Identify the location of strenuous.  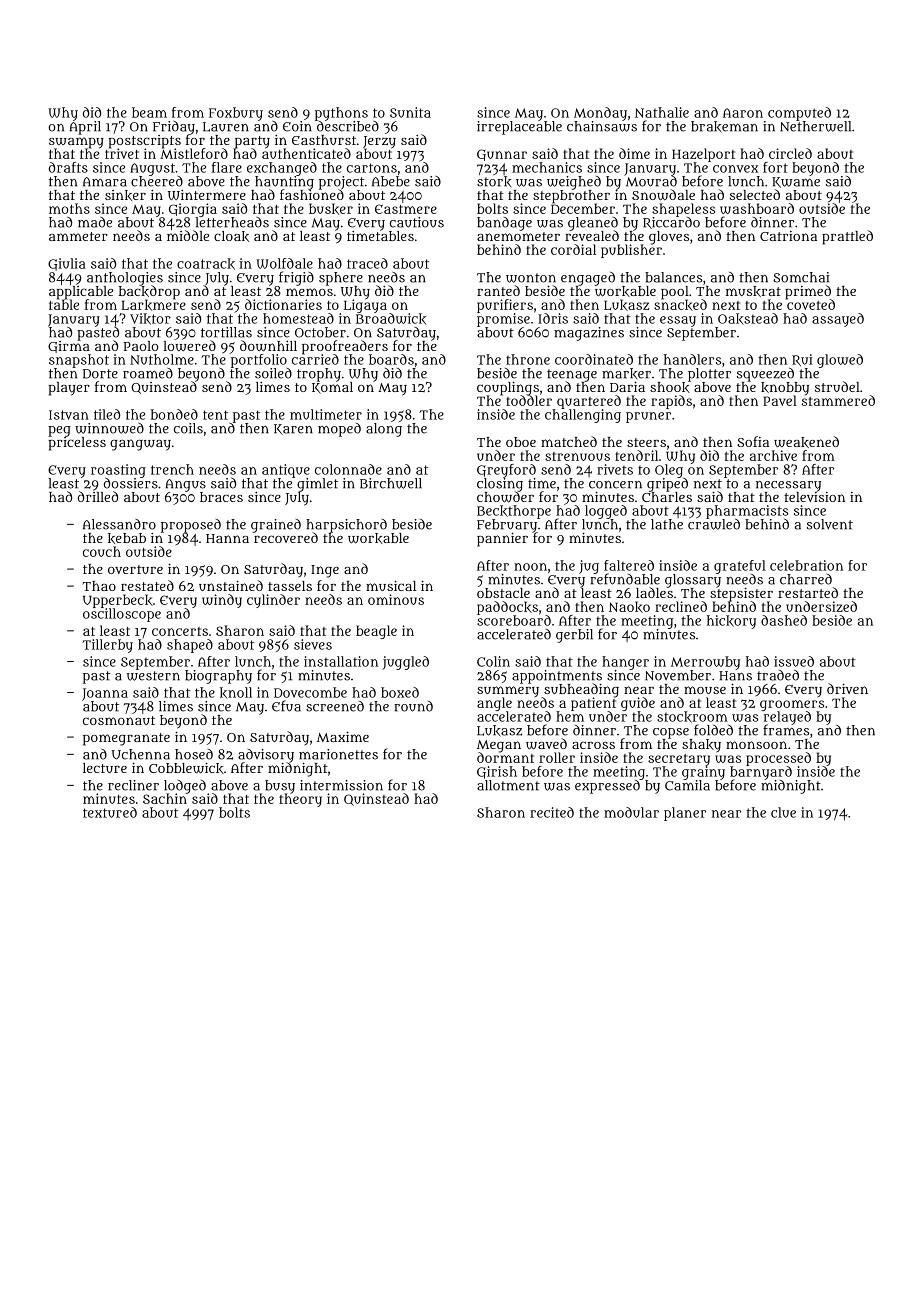
(577, 456).
